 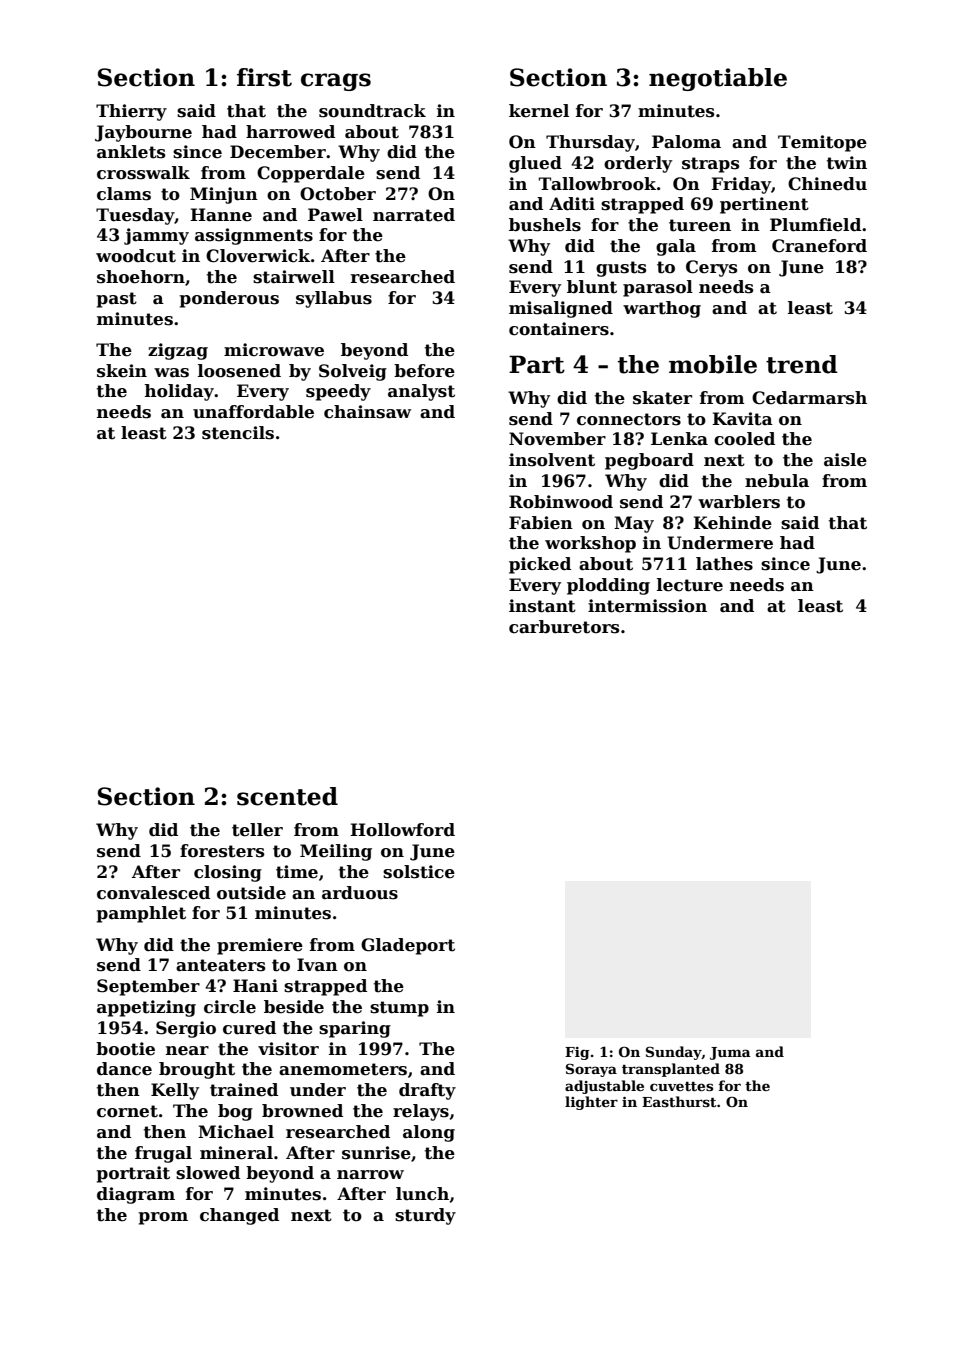 What do you see at coordinates (421, 392) in the screenshot?
I see `analyst` at bounding box center [421, 392].
